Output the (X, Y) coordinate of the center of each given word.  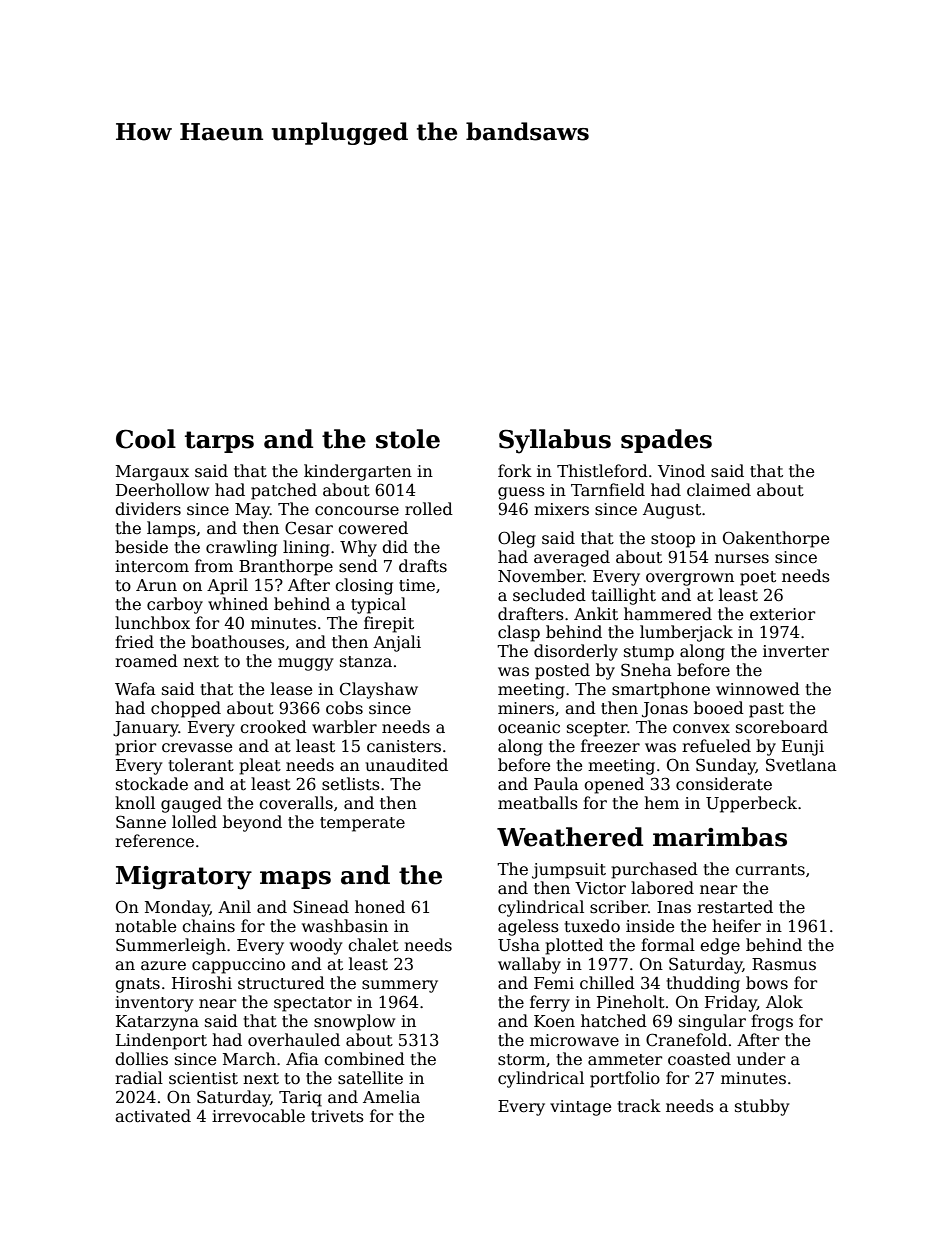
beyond (252, 823)
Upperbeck (751, 804)
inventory (154, 1004)
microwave (574, 1040)
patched (284, 491)
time (417, 585)
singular (712, 1022)
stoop (673, 540)
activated (153, 1116)
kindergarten (358, 472)
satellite (370, 1078)
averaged (572, 558)
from (214, 565)
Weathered (570, 837)
